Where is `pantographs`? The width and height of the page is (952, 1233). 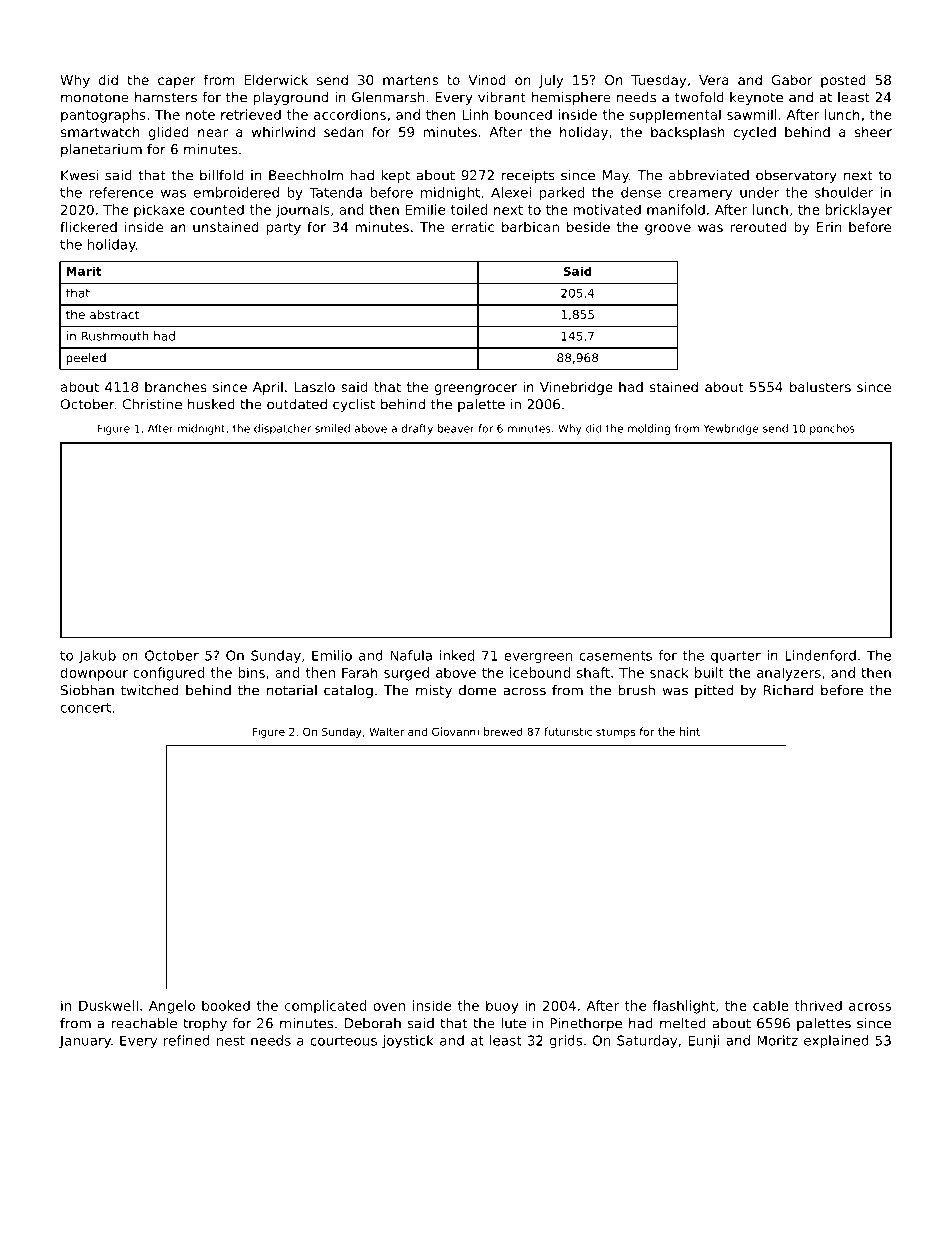 pantographs is located at coordinates (103, 116).
